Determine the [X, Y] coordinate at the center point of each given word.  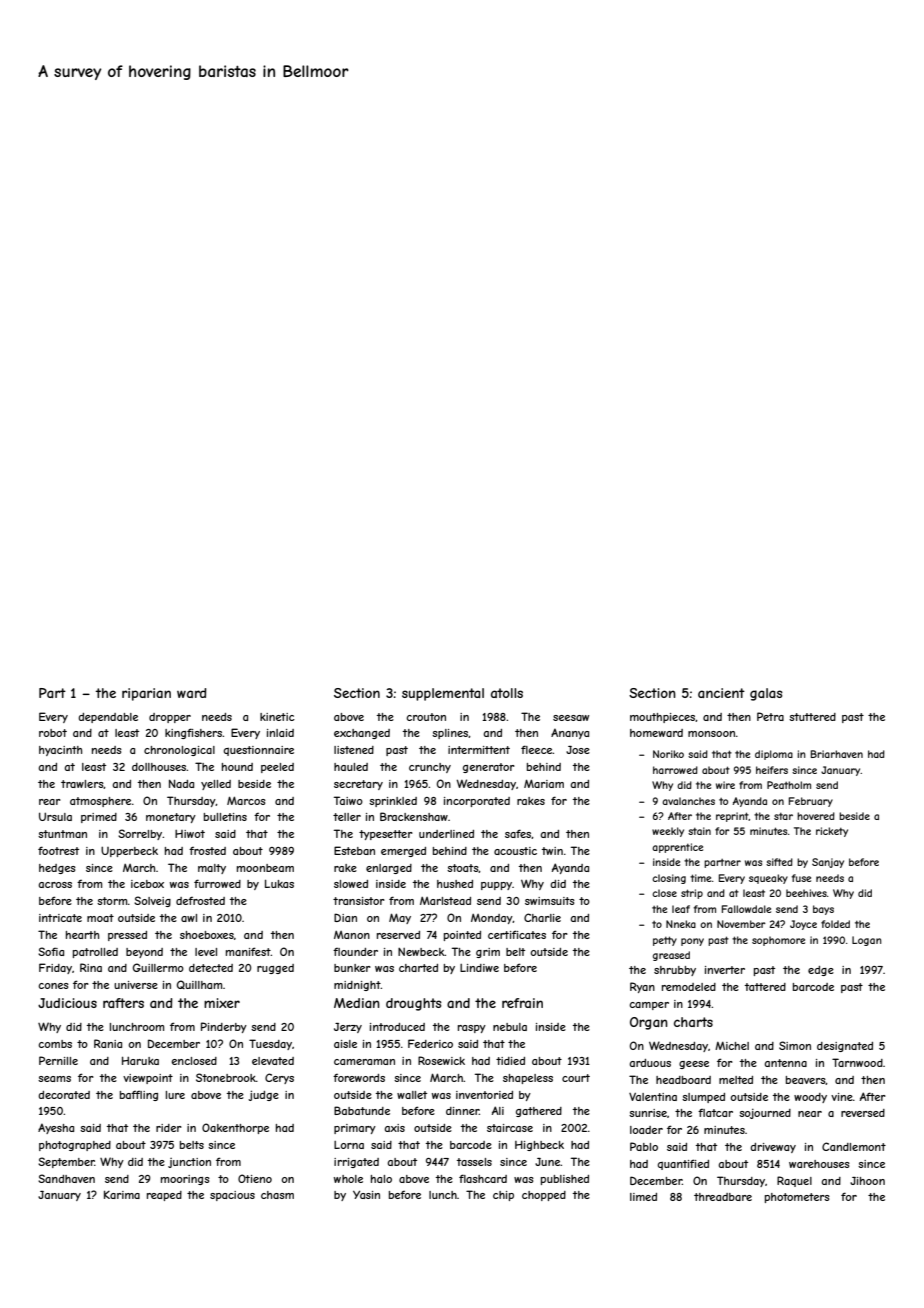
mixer [222, 1003]
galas [766, 694]
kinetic [277, 717]
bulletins [225, 817]
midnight [357, 986]
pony [692, 942]
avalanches [688, 801]
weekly [668, 832]
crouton [426, 717]
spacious [232, 1196]
